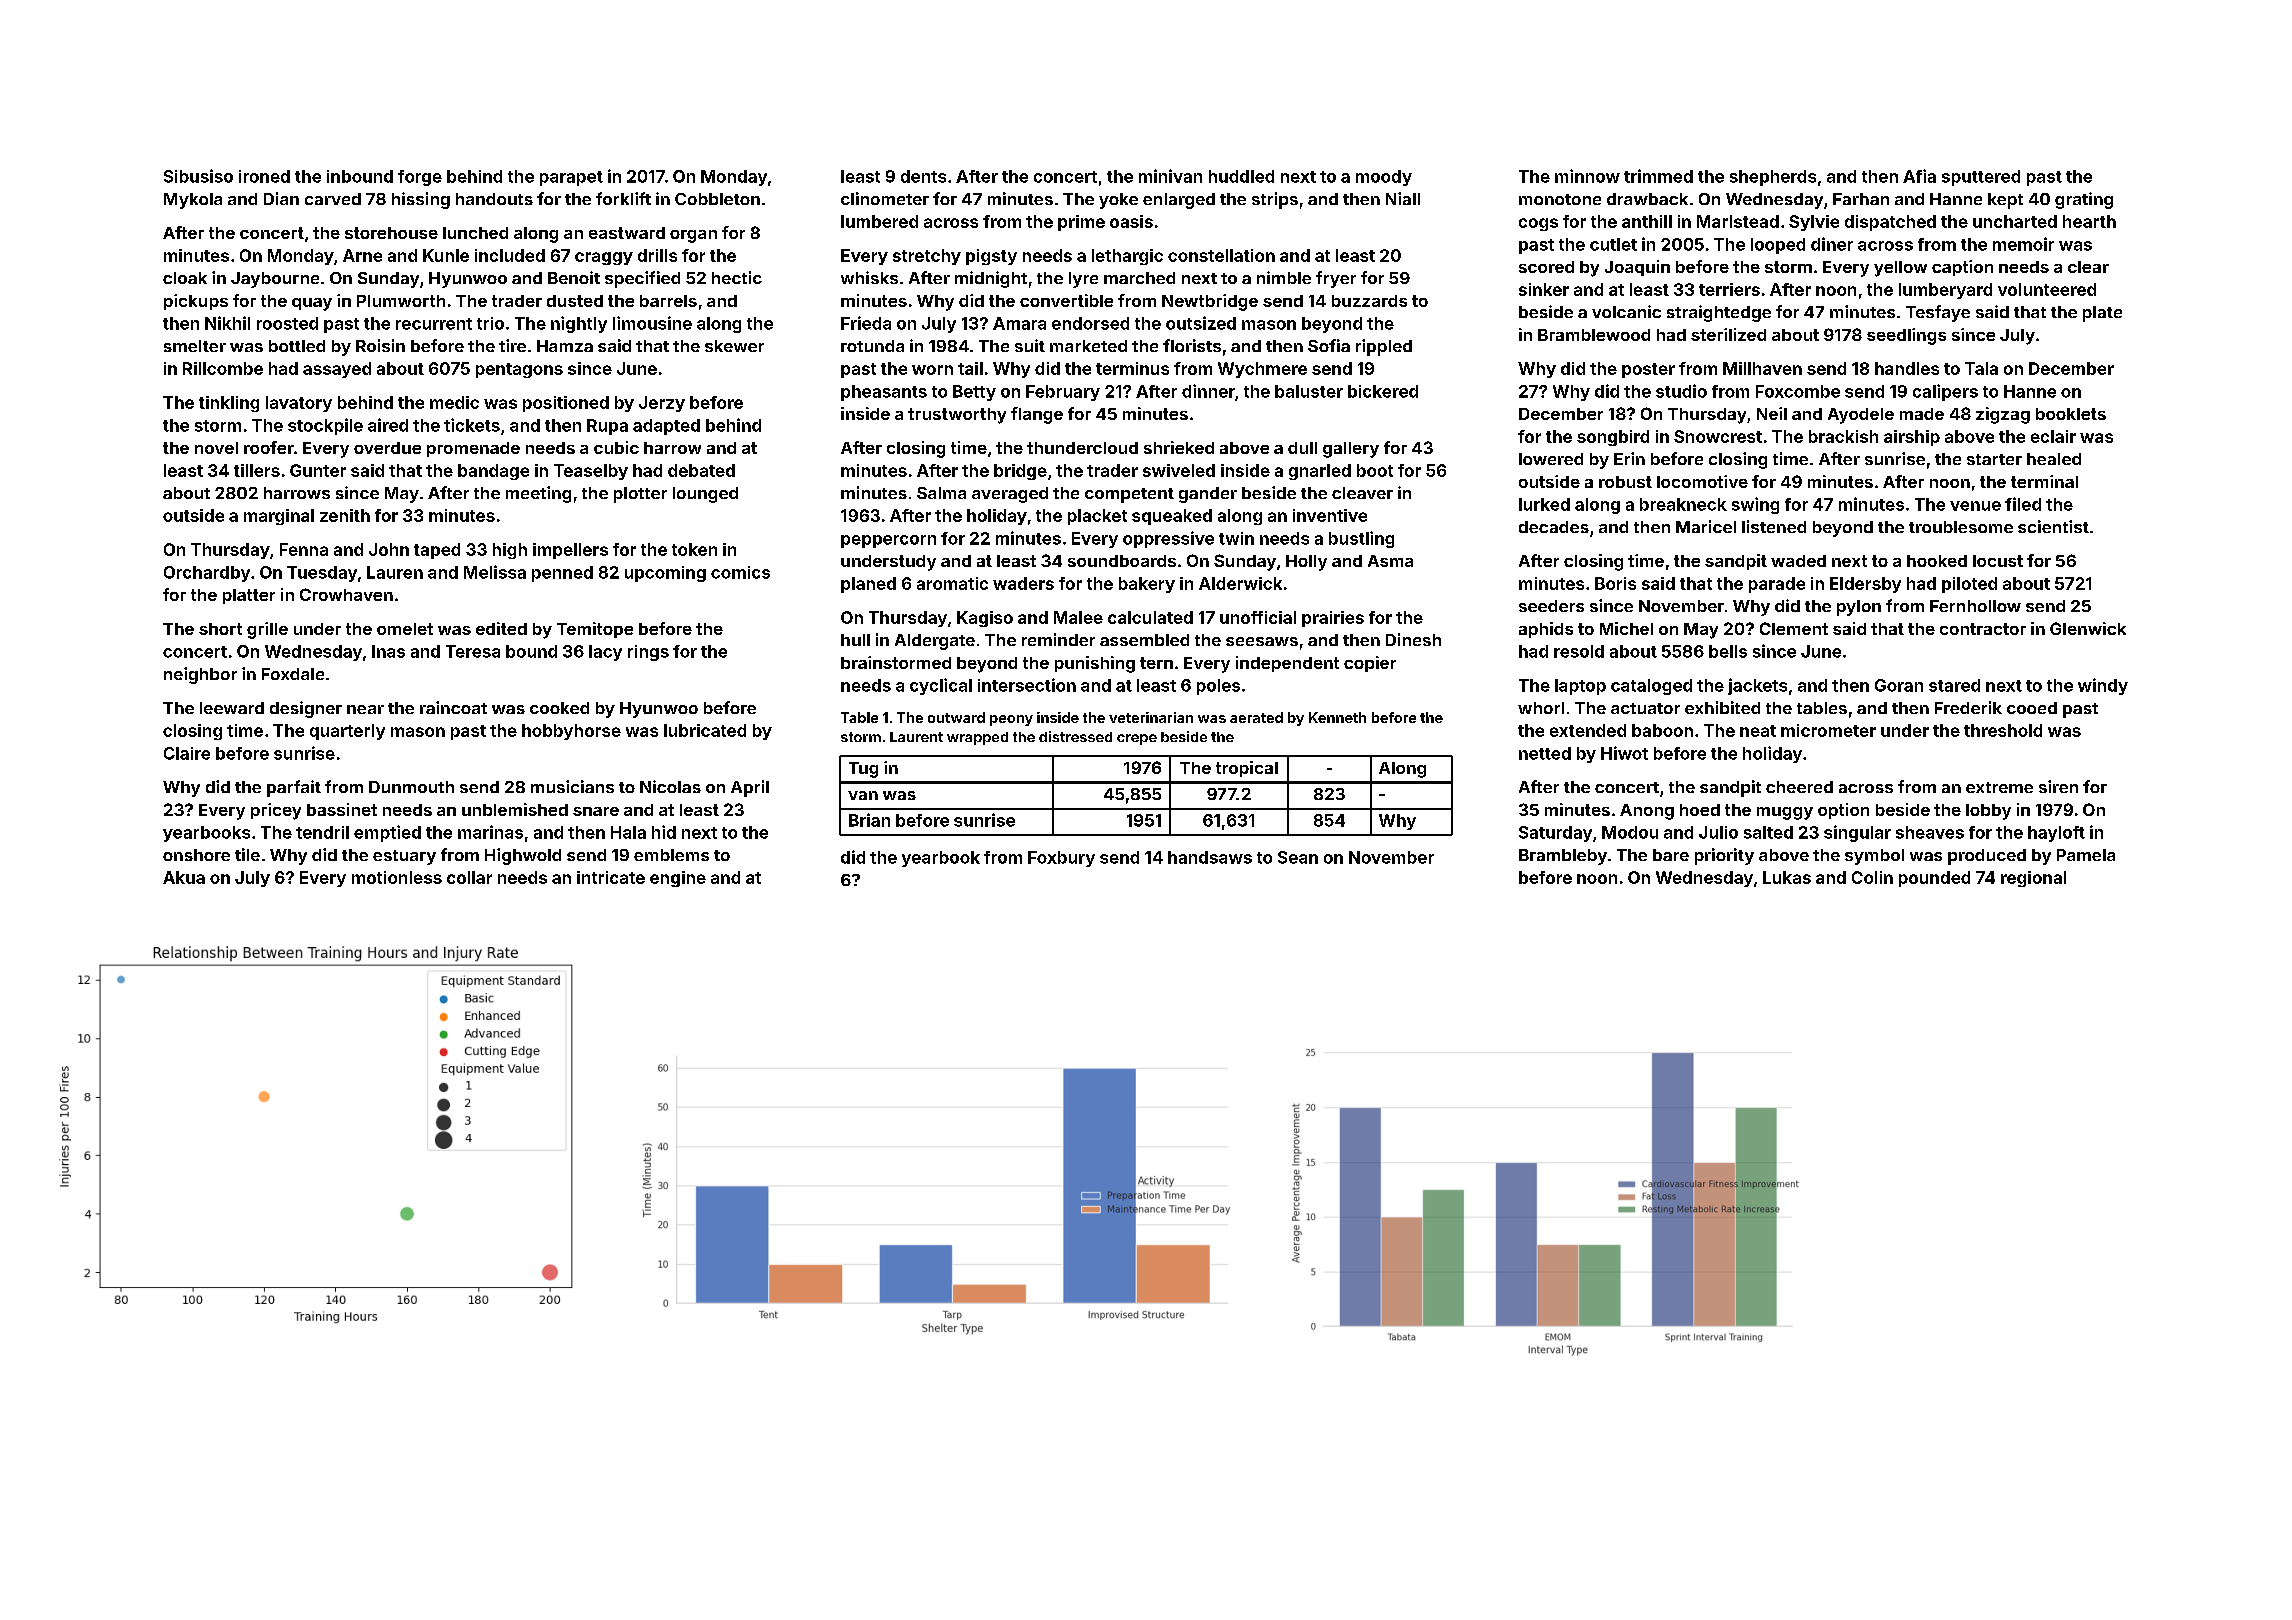 The width and height of the image is (2292, 1620). I want to click on Orchardby, so click(207, 574).
